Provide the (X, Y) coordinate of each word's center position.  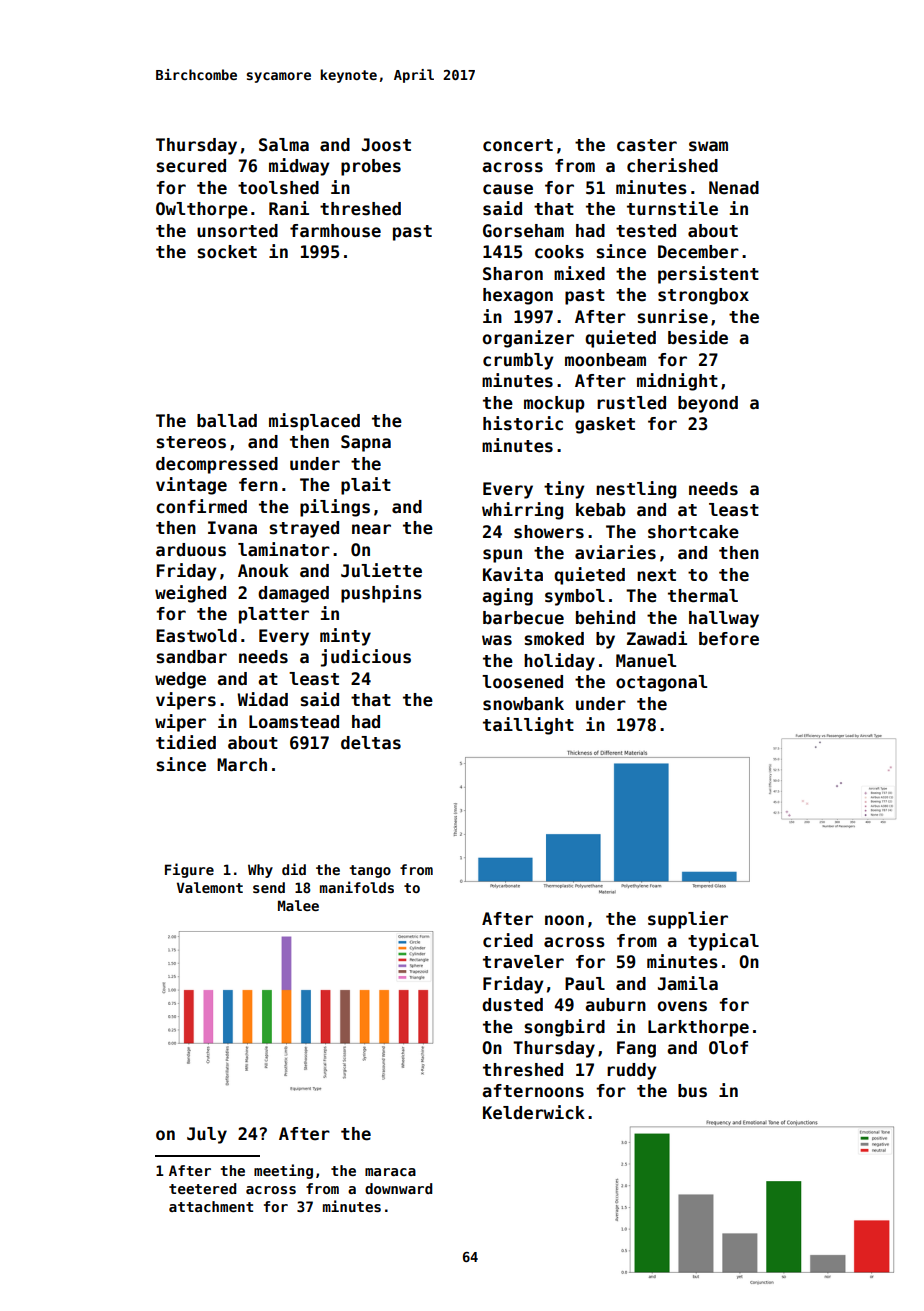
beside (698, 337)
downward (398, 1188)
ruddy (631, 1071)
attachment (211, 1206)
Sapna (366, 443)
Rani (289, 208)
